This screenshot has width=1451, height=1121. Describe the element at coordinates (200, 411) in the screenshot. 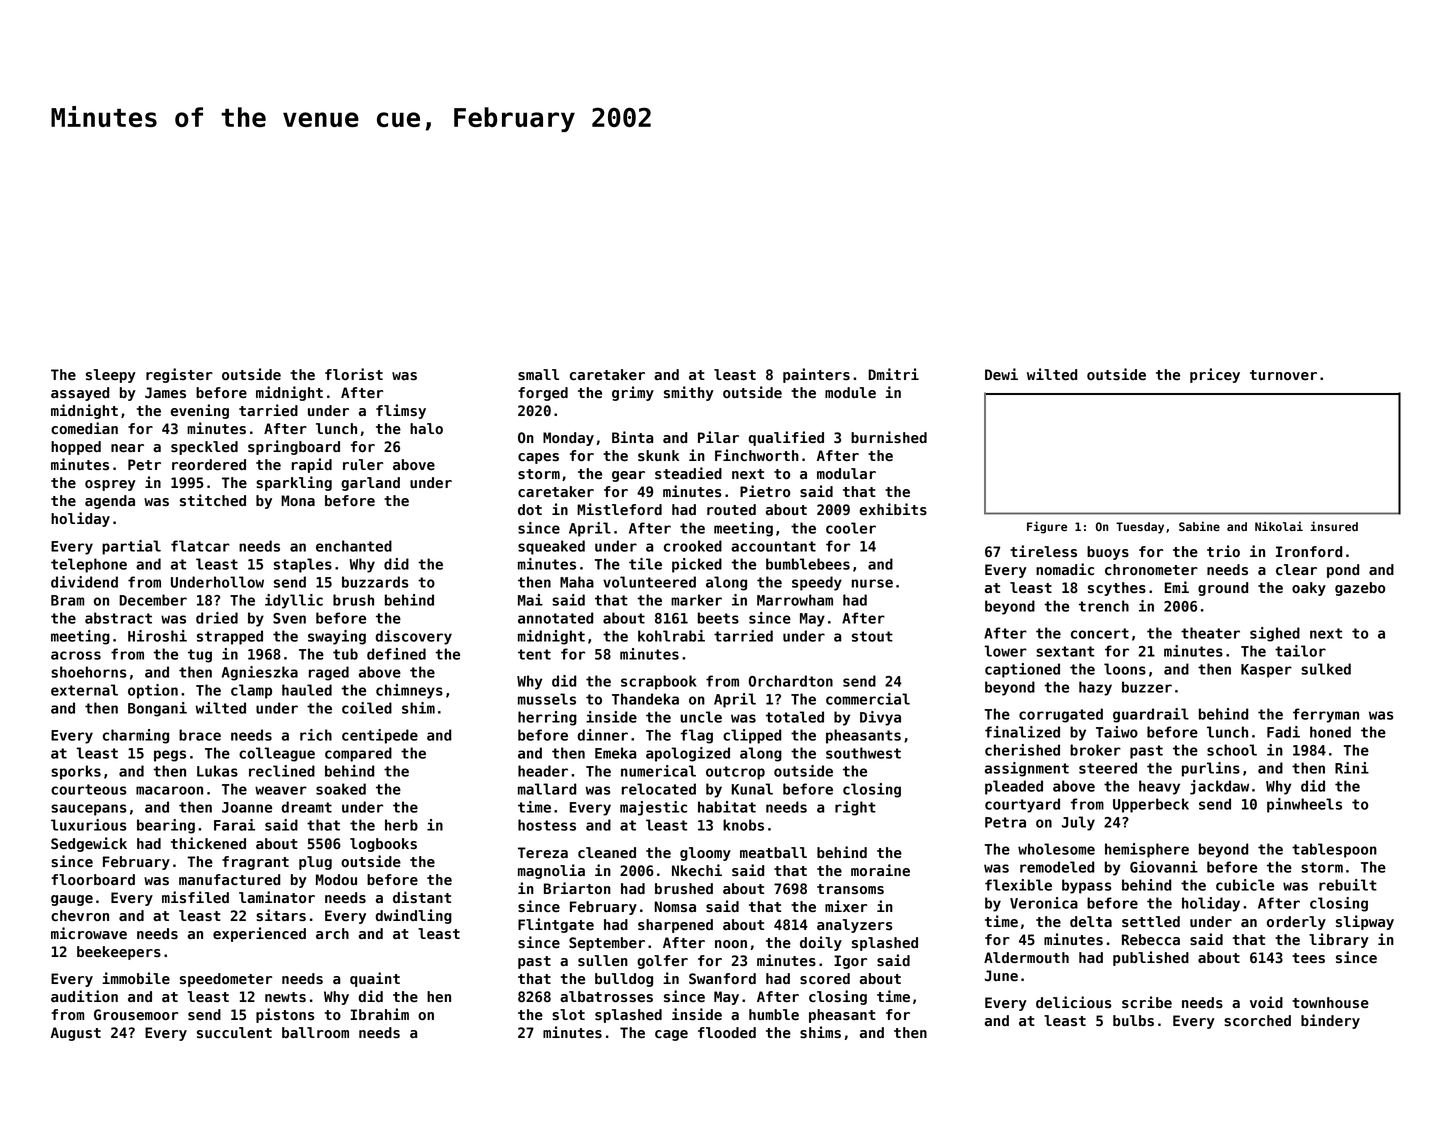

I see `evening` at that location.
